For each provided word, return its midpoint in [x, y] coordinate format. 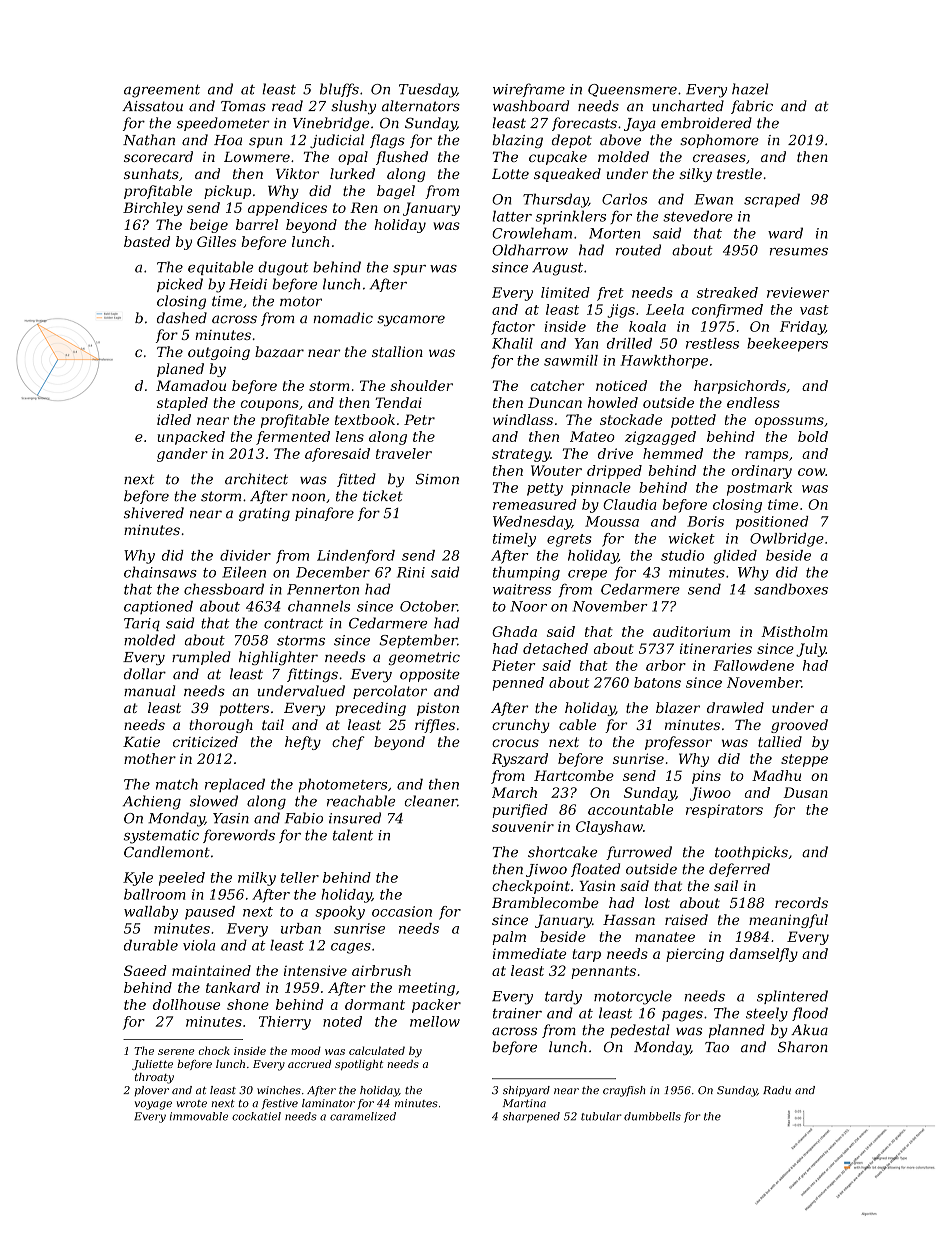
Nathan [149, 140]
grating [264, 514]
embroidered [706, 123]
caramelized [363, 1116]
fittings [312, 675]
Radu [777, 1090]
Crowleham [532, 233]
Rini [411, 572]
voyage [153, 1105]
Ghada [514, 631]
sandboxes [791, 589]
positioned [772, 523]
